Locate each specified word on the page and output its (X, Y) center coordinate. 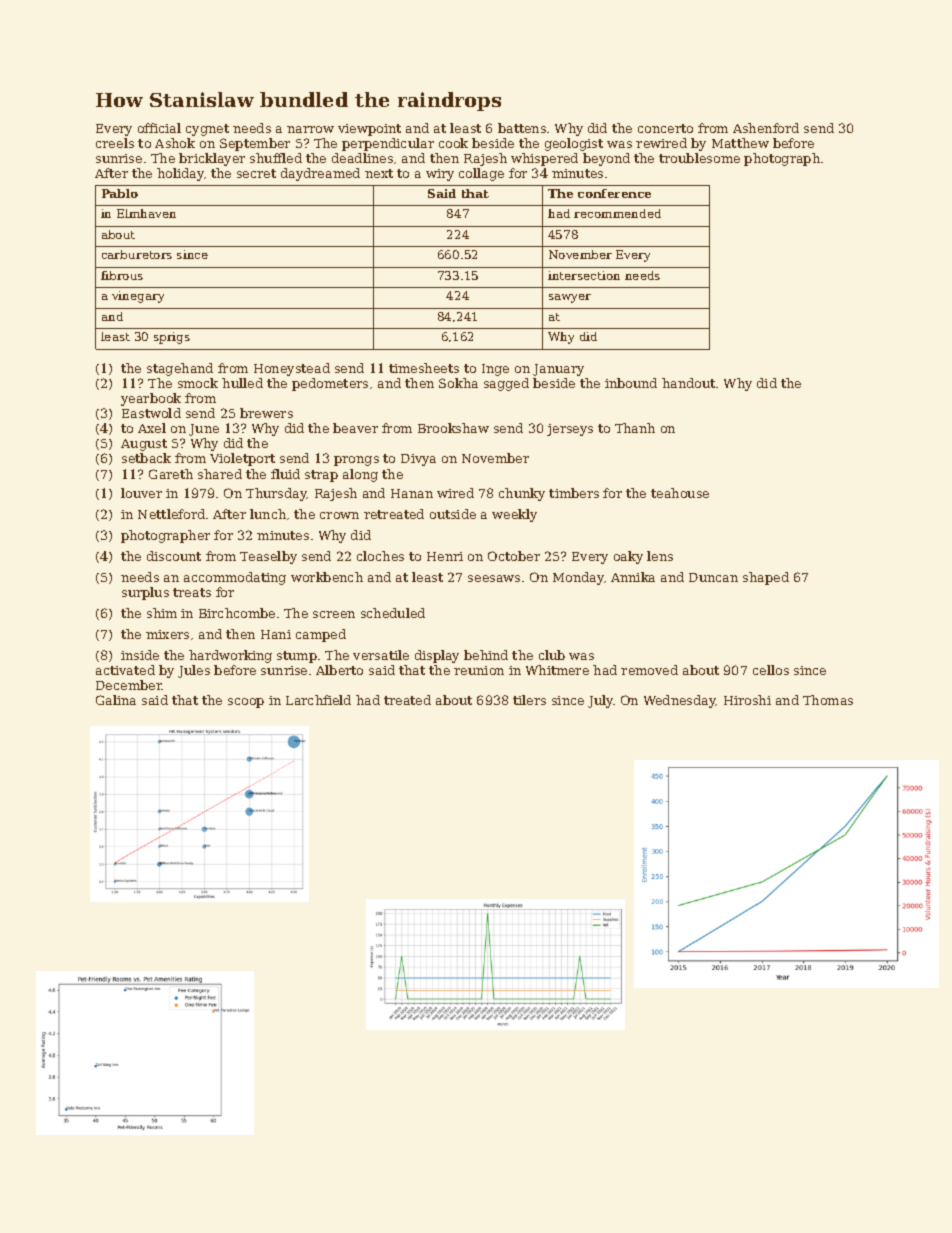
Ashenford (766, 128)
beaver (355, 428)
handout (688, 383)
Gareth (171, 474)
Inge (495, 370)
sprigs (172, 338)
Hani (276, 634)
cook (453, 143)
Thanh (635, 428)
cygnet (207, 130)
